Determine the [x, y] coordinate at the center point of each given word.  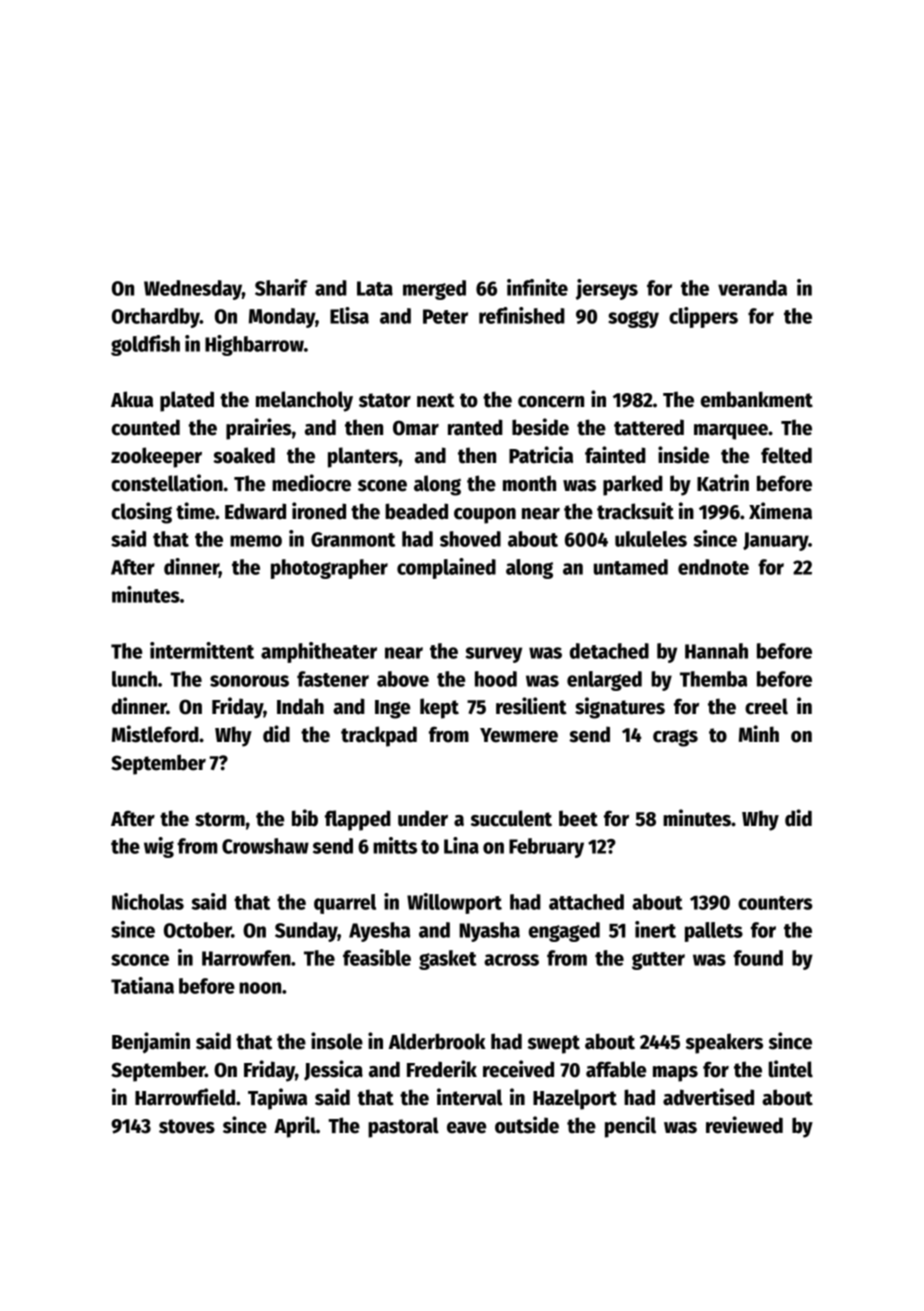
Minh [759, 733]
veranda [752, 288]
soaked [244, 455]
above [403, 679]
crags [675, 738]
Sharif [281, 287]
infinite [537, 287]
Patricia [541, 455]
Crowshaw [265, 846]
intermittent [202, 650]
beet [578, 818]
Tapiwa [277, 1099]
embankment [757, 399]
